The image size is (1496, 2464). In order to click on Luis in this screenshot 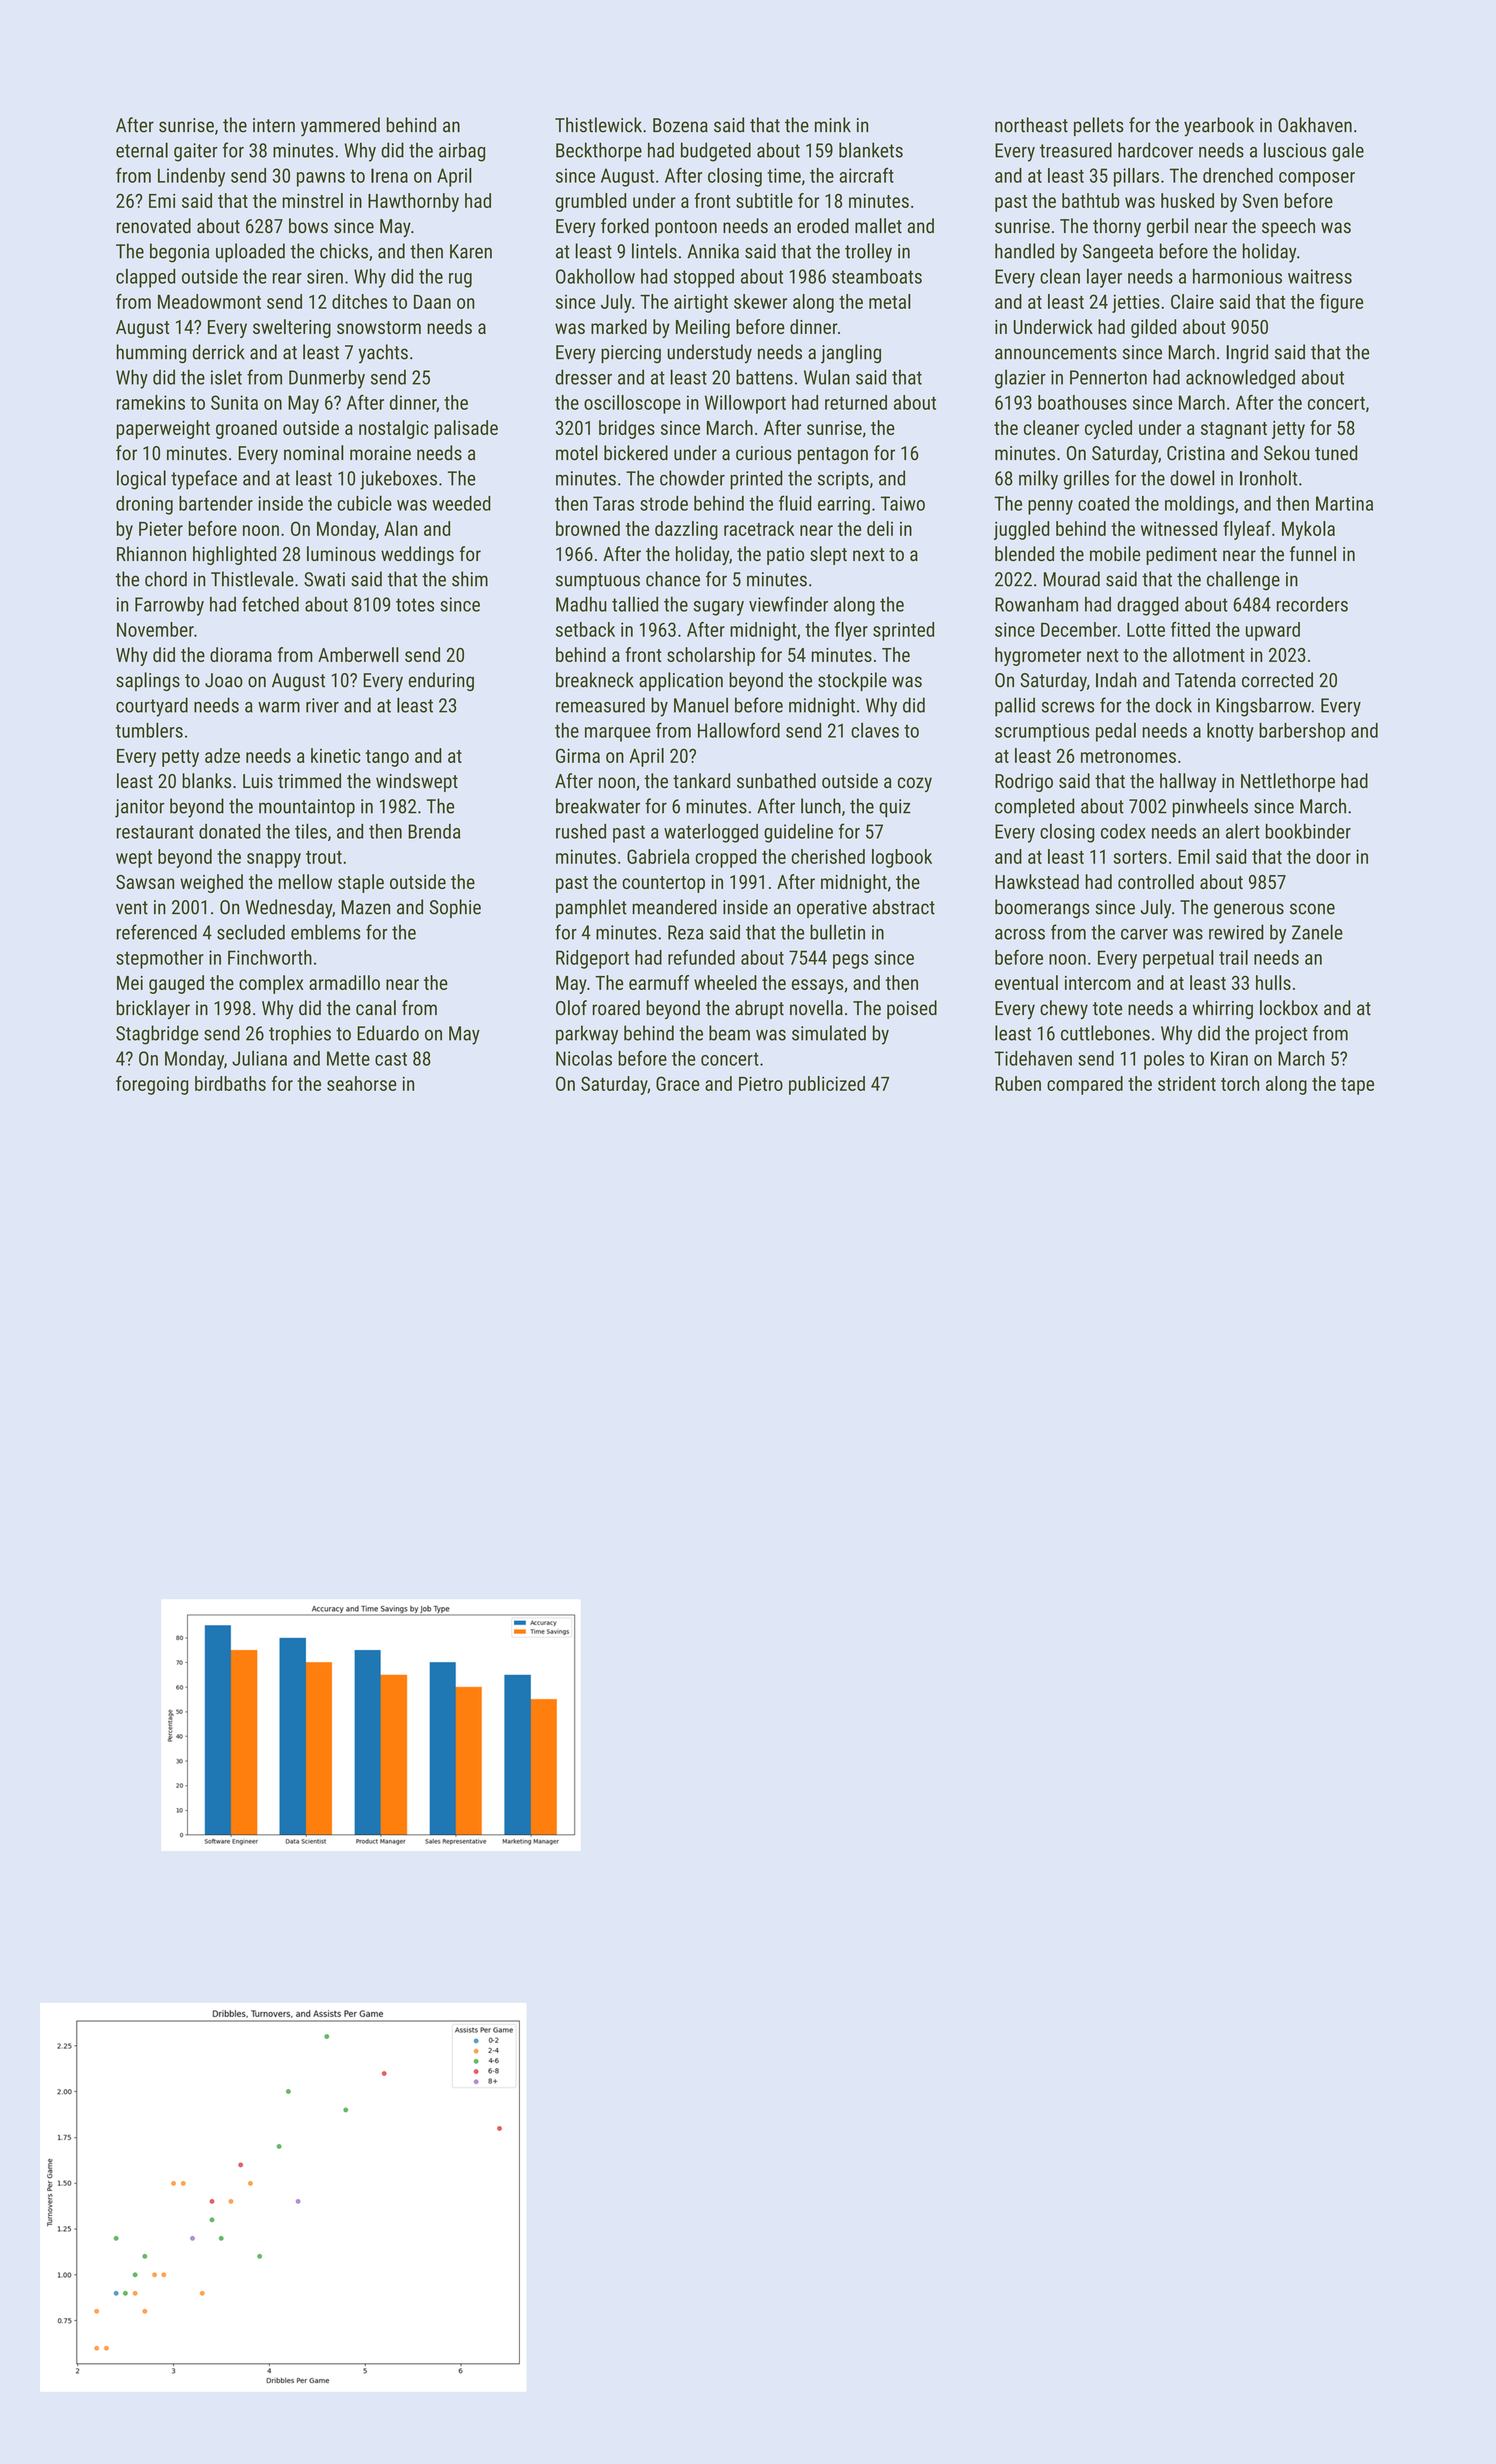, I will do `click(258, 781)`.
